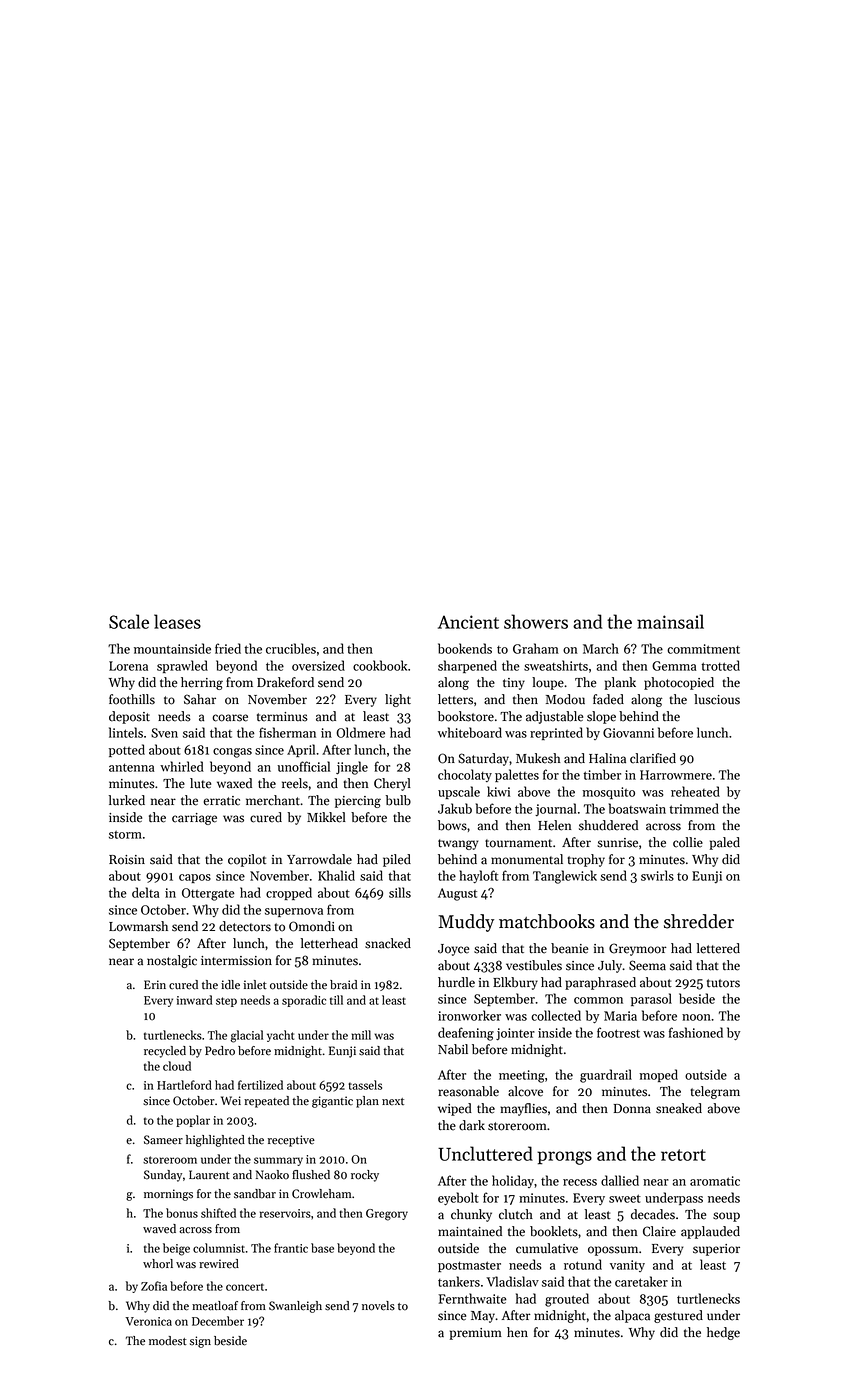  I want to click on Vladislav, so click(512, 1281).
